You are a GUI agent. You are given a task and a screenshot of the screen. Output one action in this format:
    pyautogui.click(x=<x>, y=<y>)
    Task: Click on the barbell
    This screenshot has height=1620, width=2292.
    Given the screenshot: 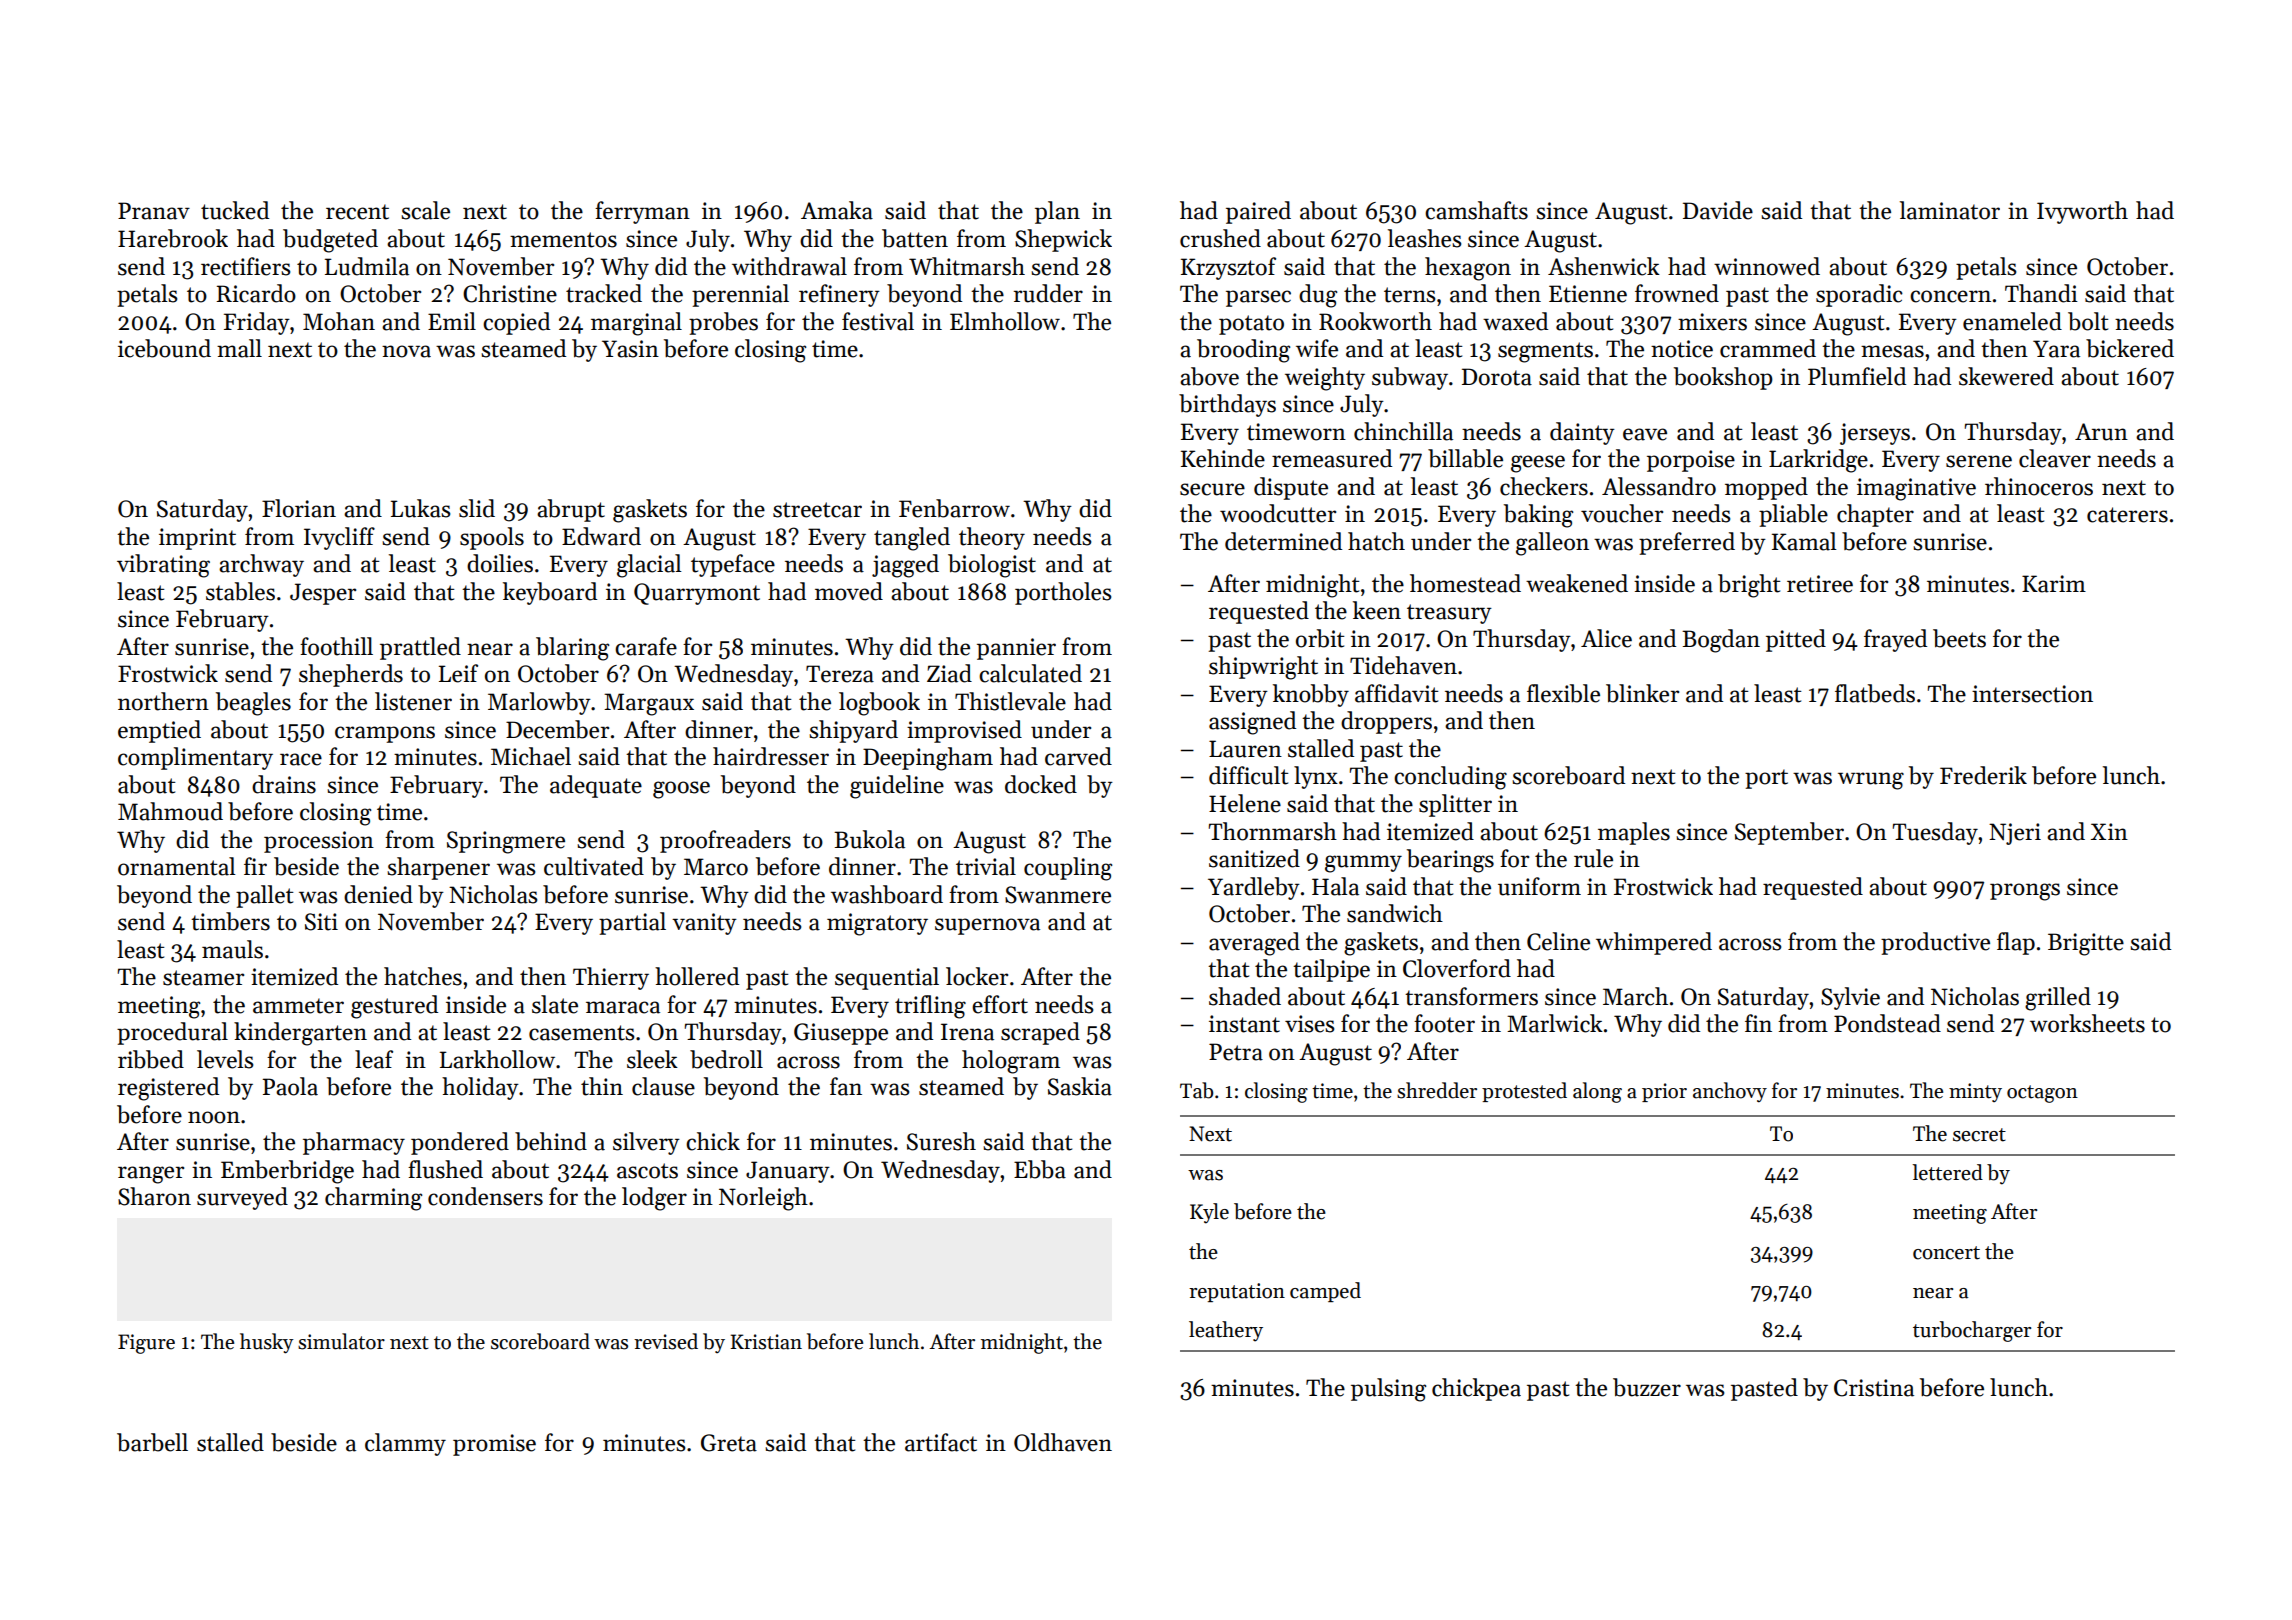 What is the action you would take?
    pyautogui.click(x=152, y=1442)
